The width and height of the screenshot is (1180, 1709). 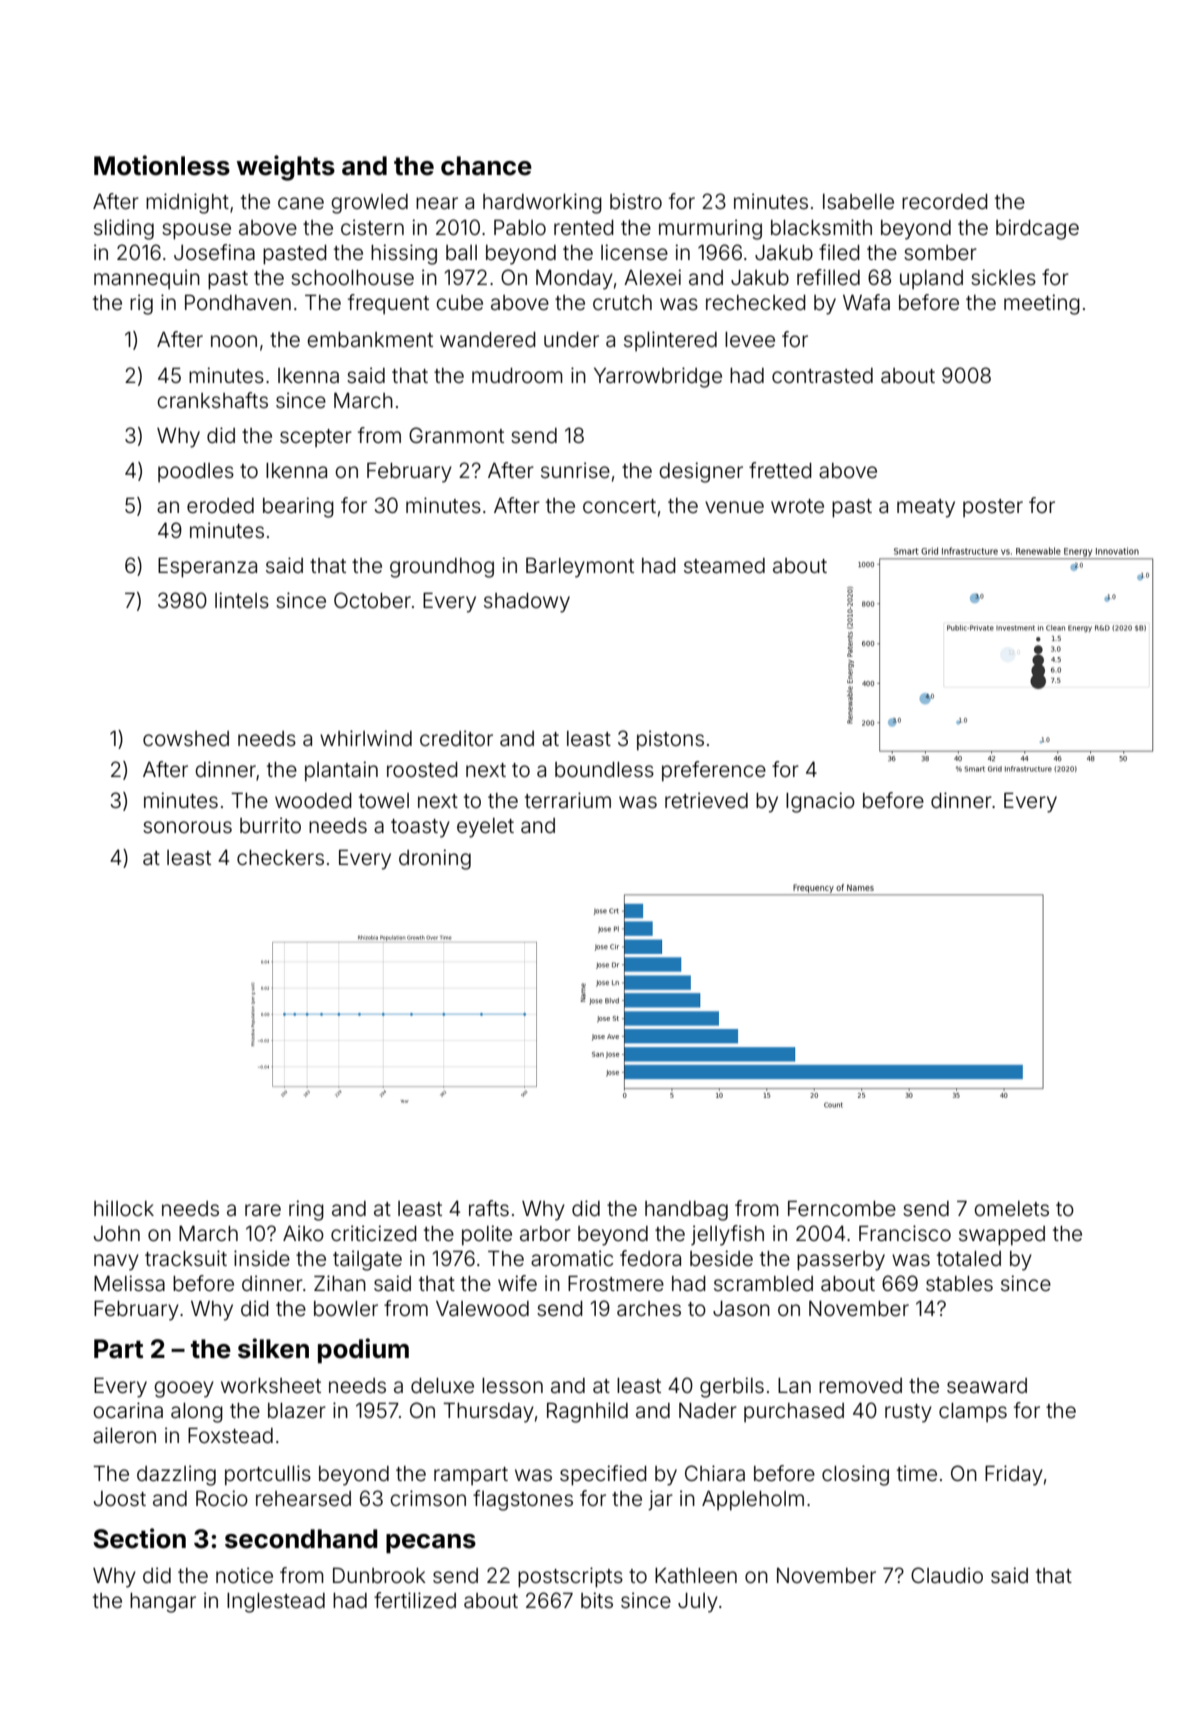 I want to click on chance, so click(x=486, y=166).
